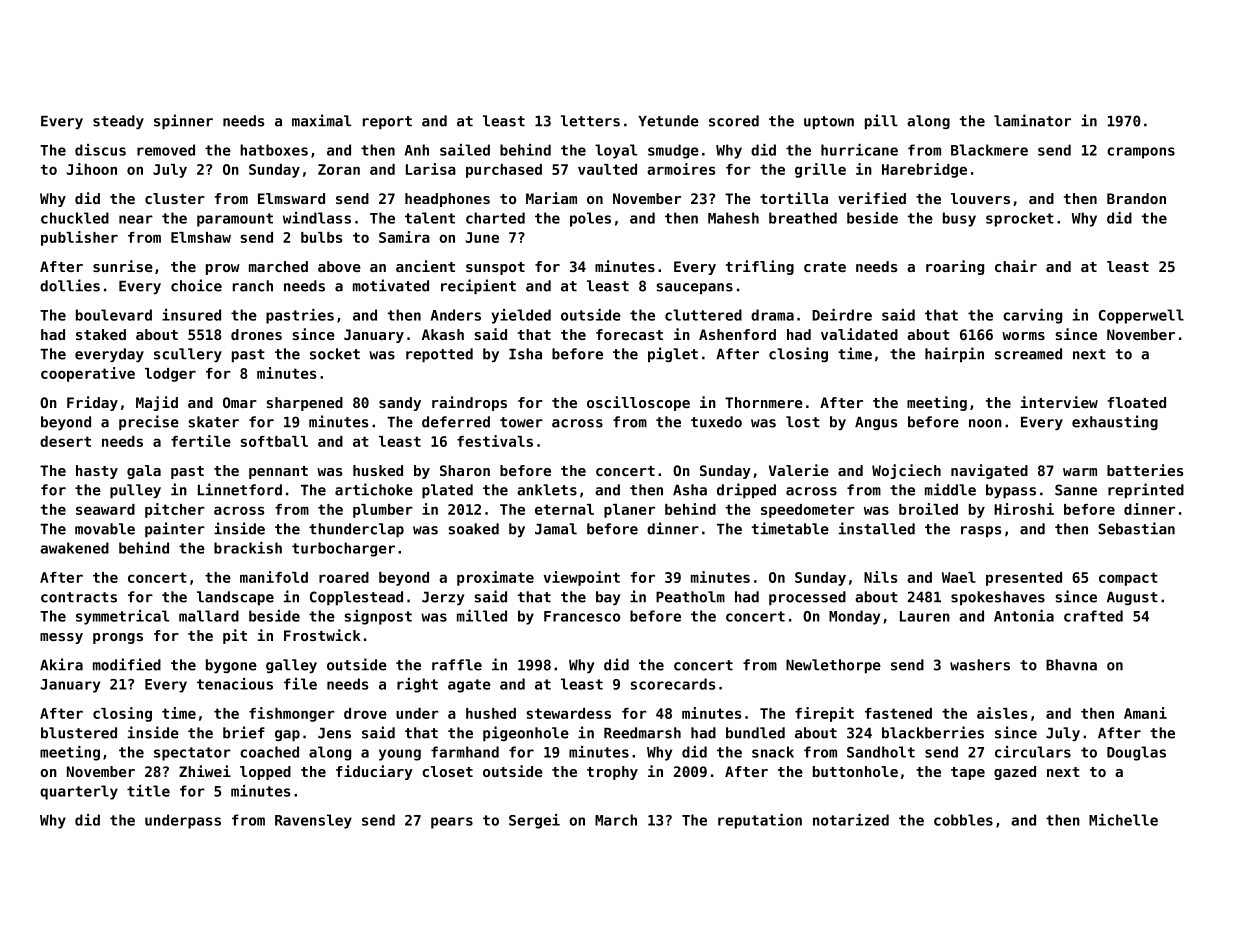  I want to click on Sebastian, so click(1136, 528).
